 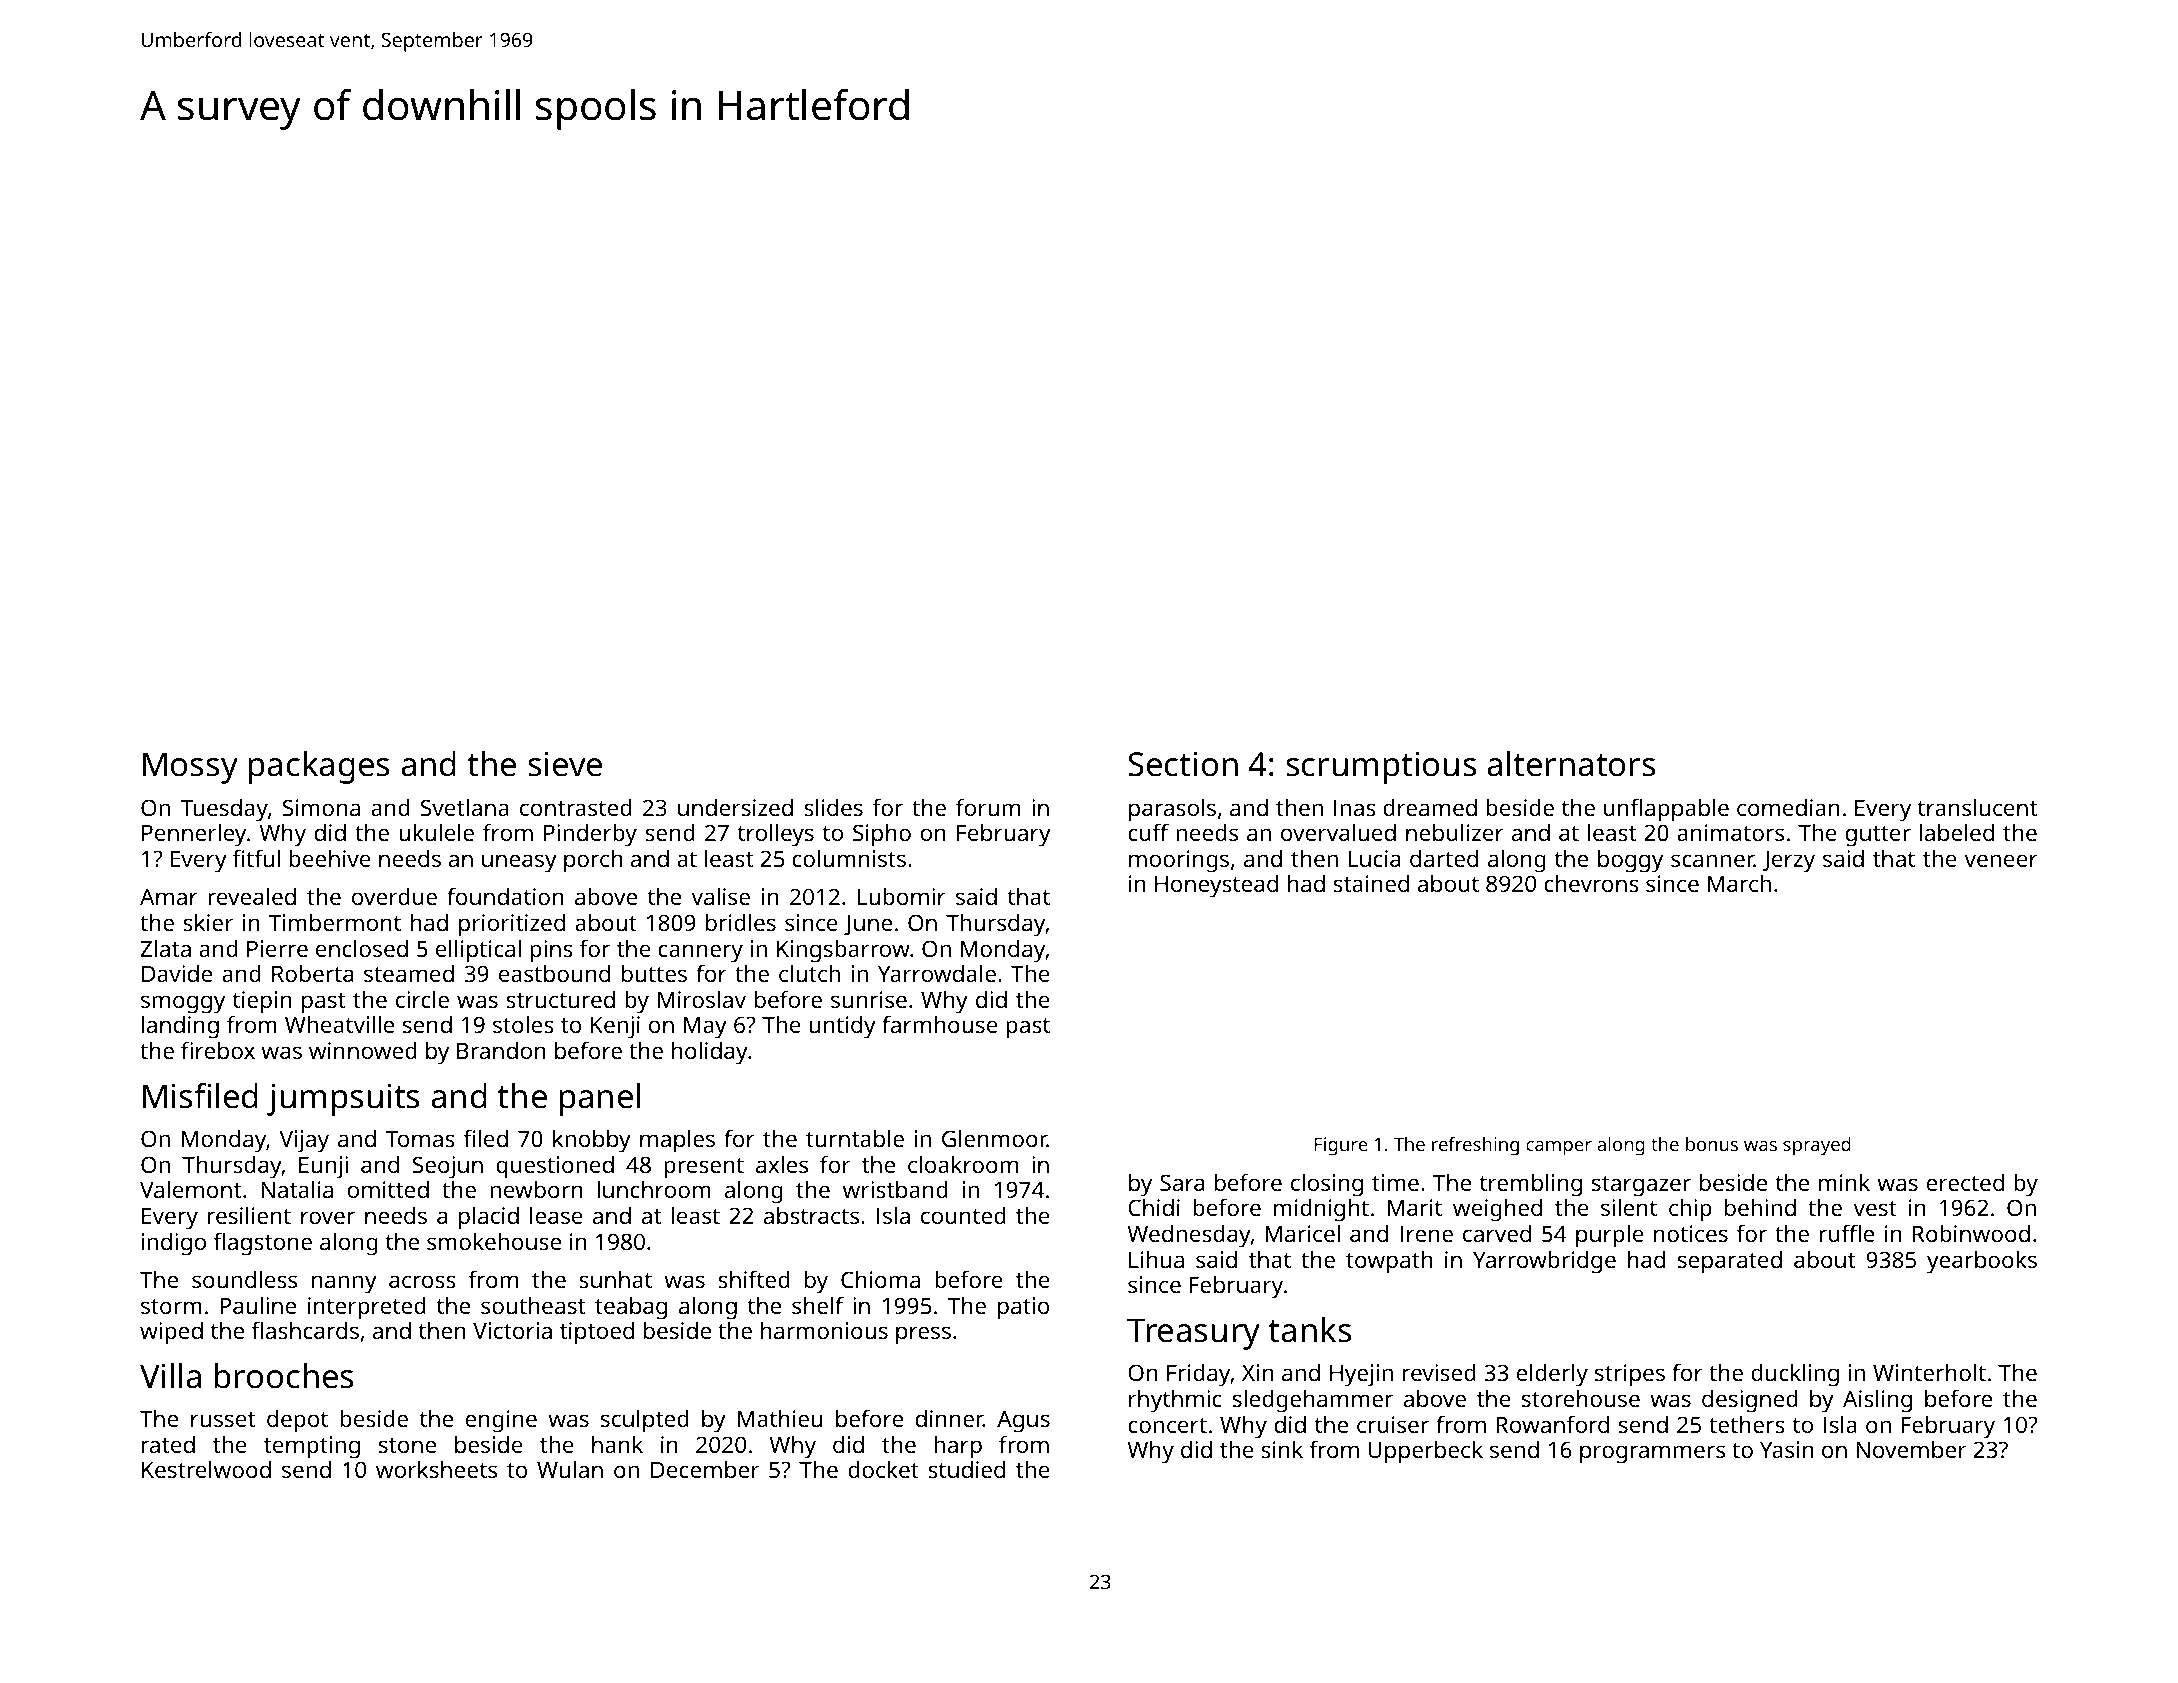 I want to click on farmhouse, so click(x=940, y=1024).
